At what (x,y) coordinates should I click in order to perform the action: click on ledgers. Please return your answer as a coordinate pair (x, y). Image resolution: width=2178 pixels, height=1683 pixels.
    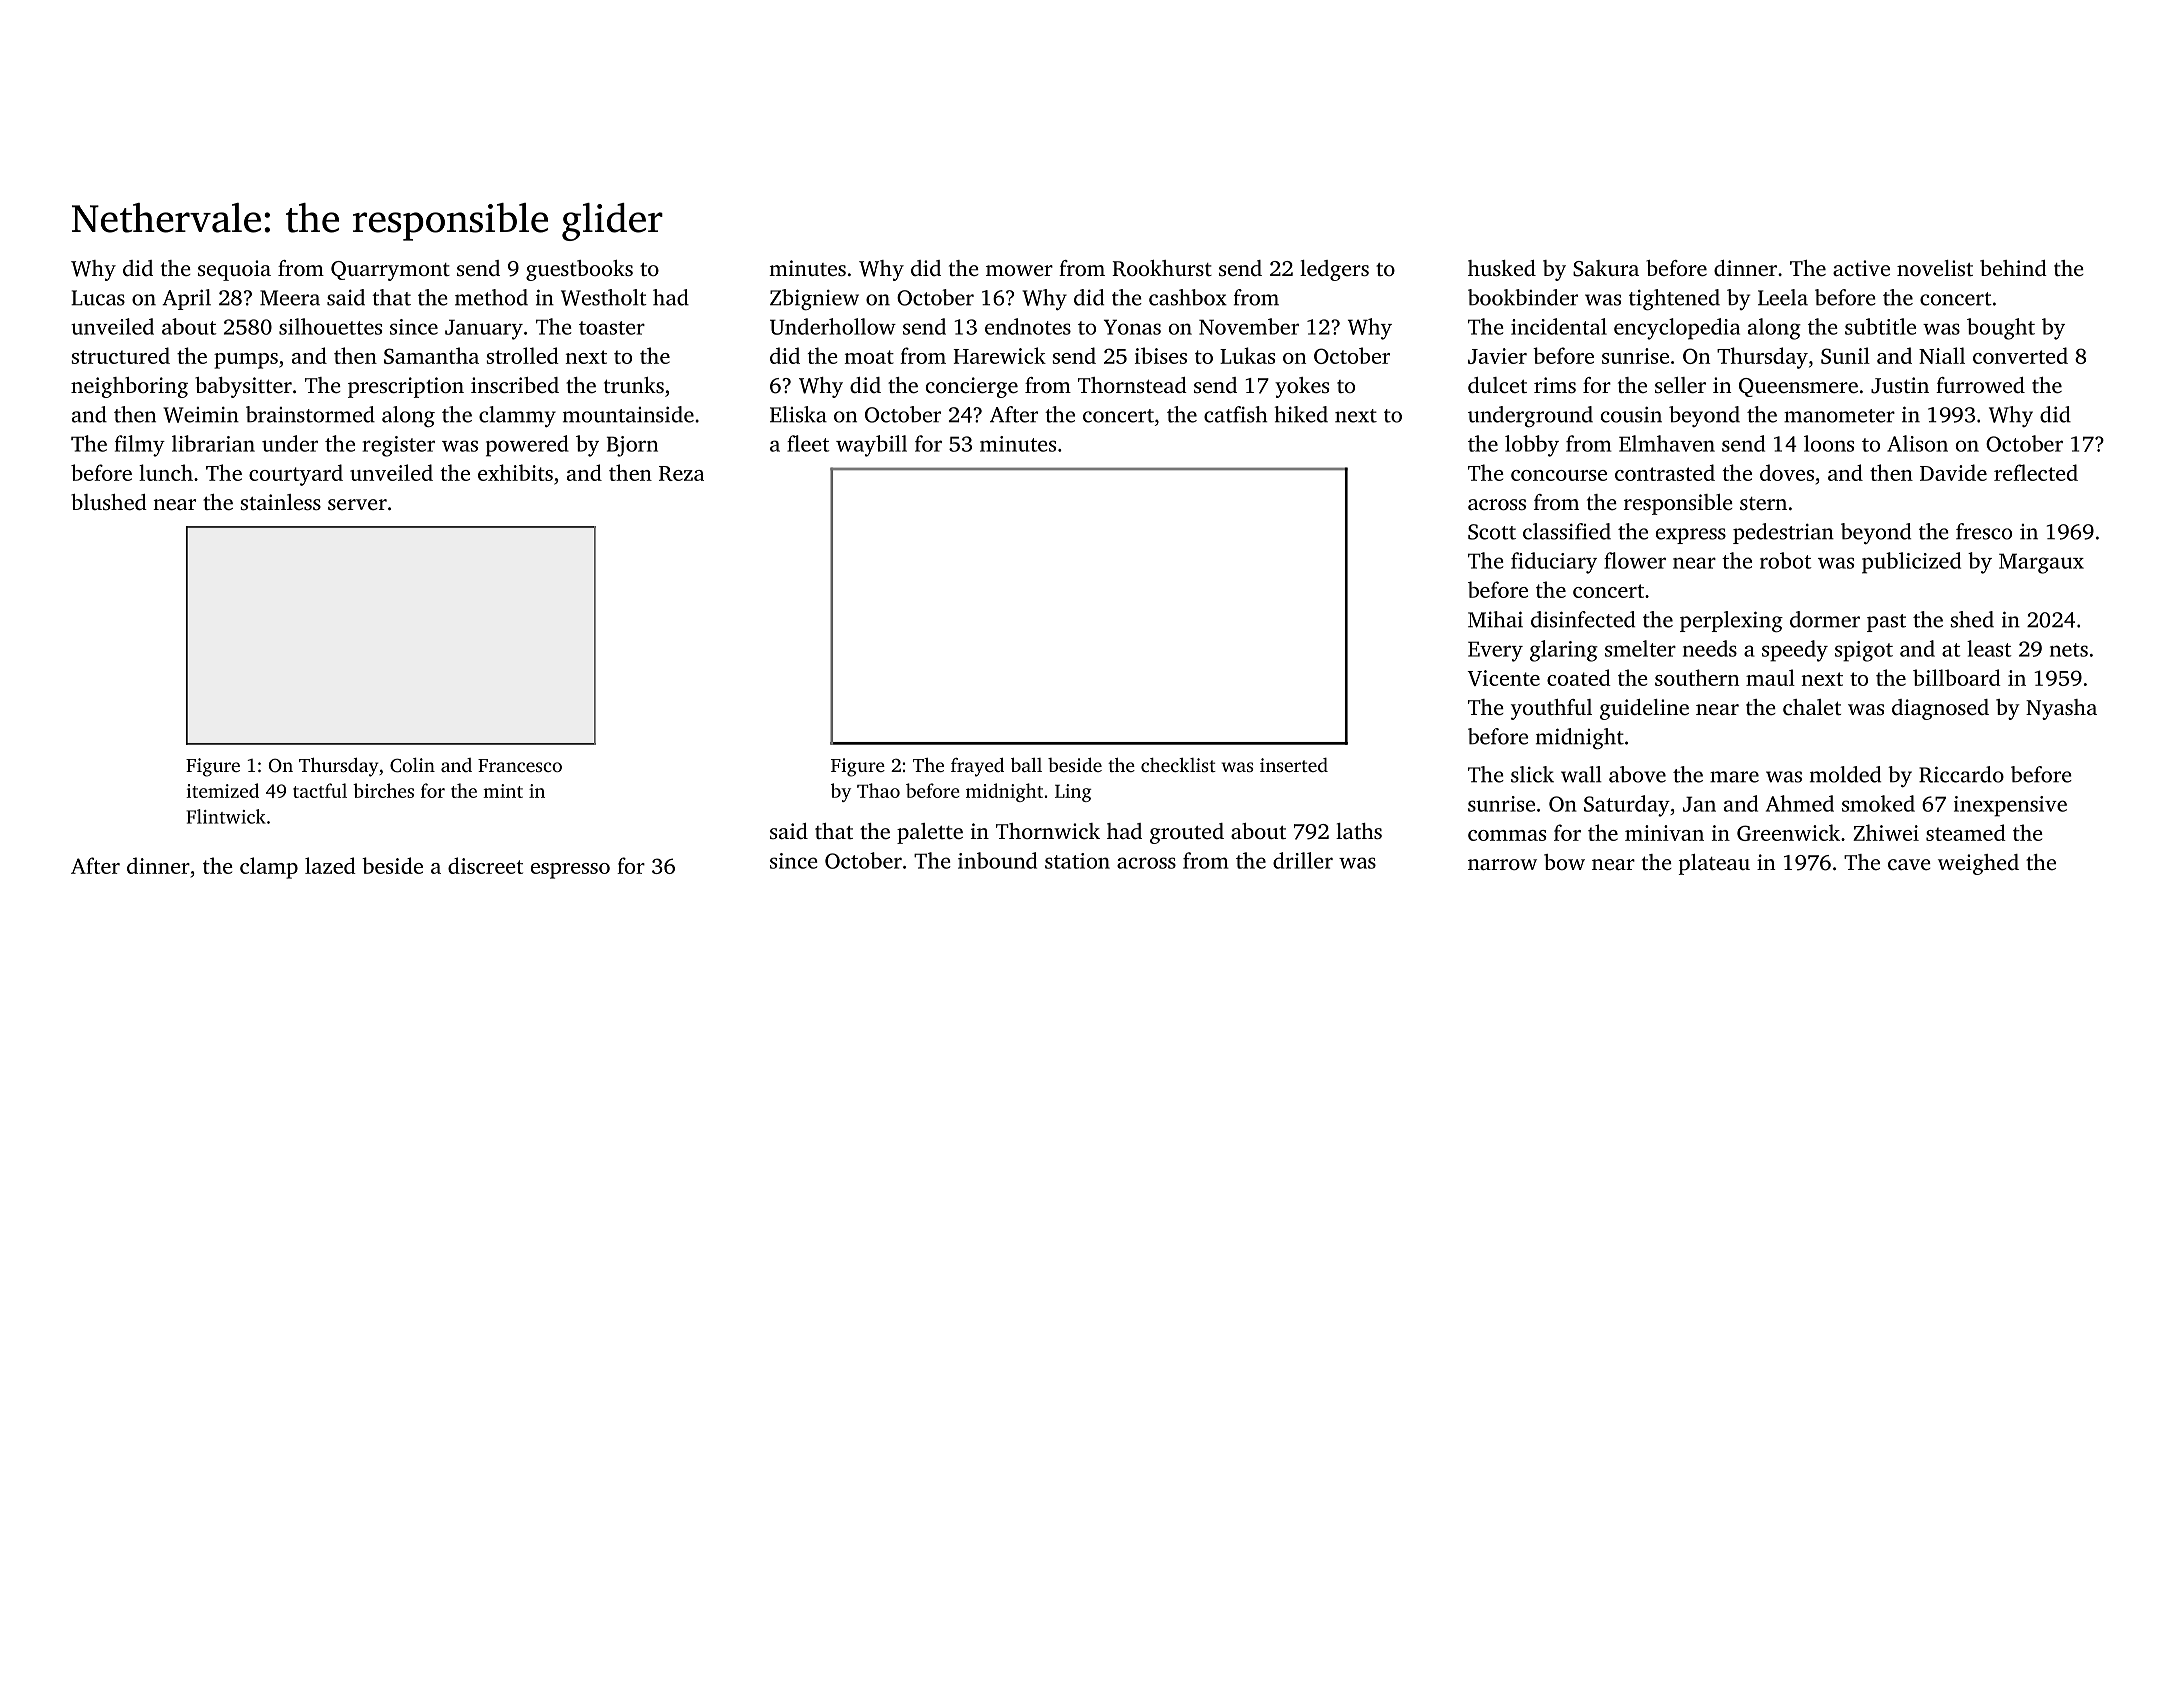
    Looking at the image, I should click on (1334, 270).
